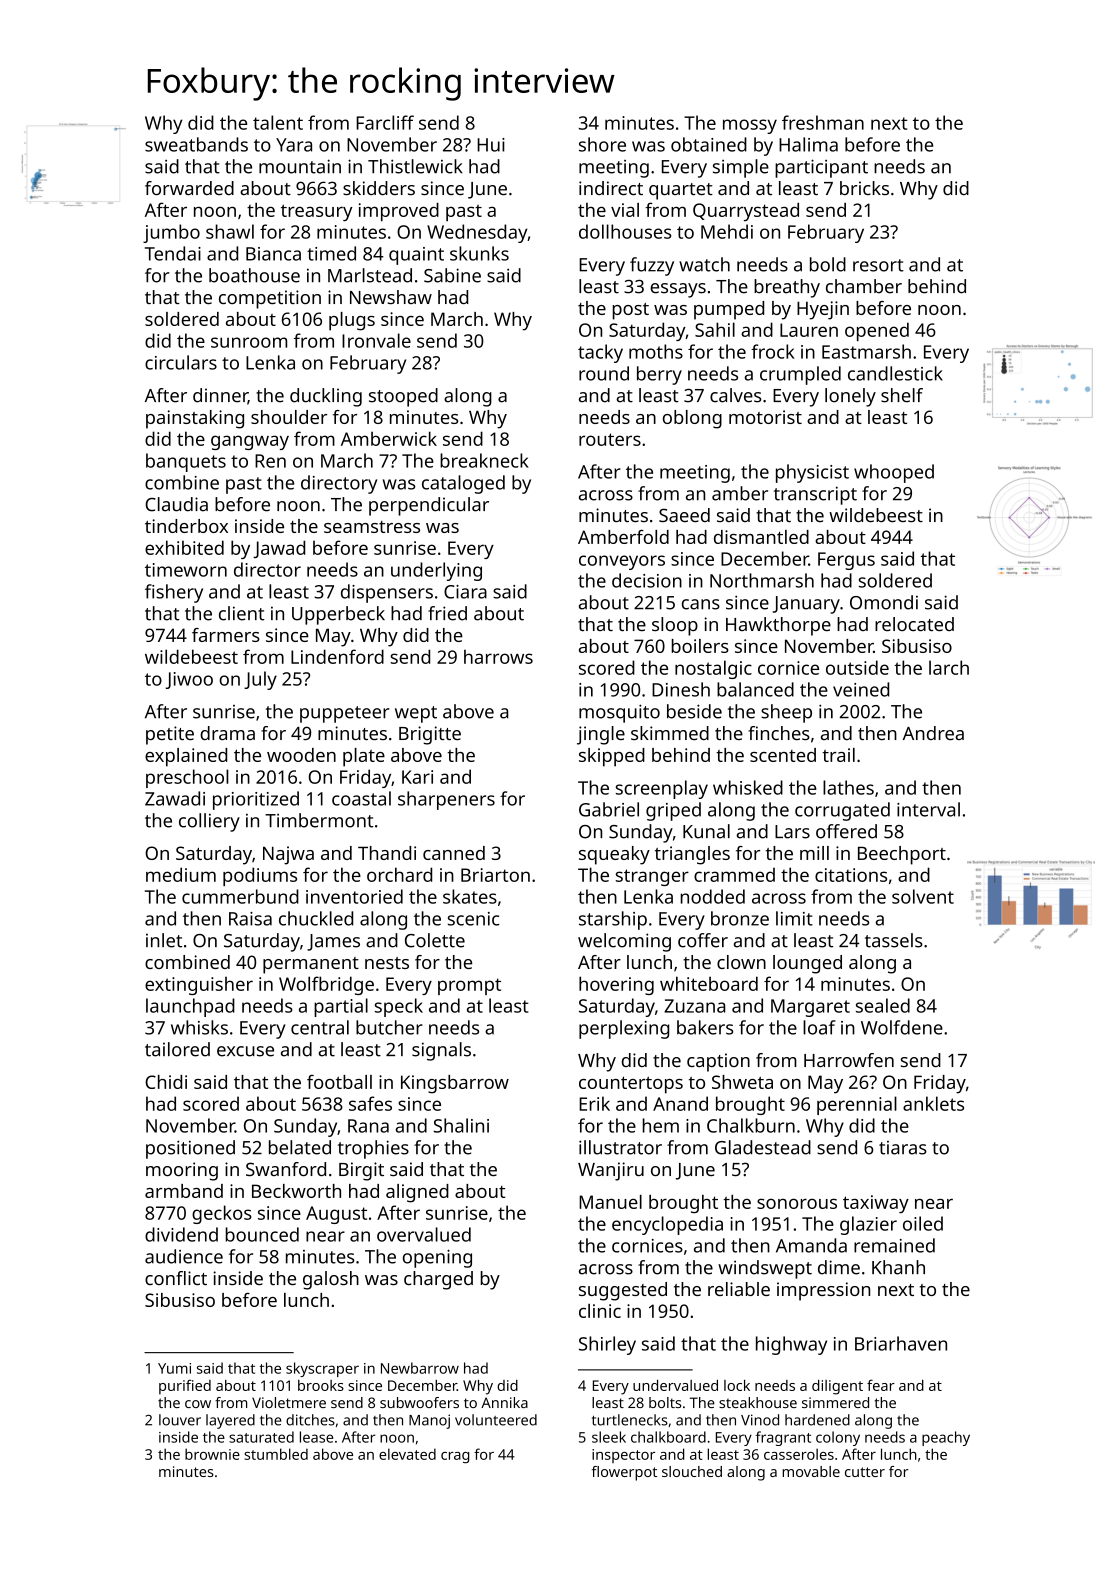  I want to click on skidders, so click(379, 188).
